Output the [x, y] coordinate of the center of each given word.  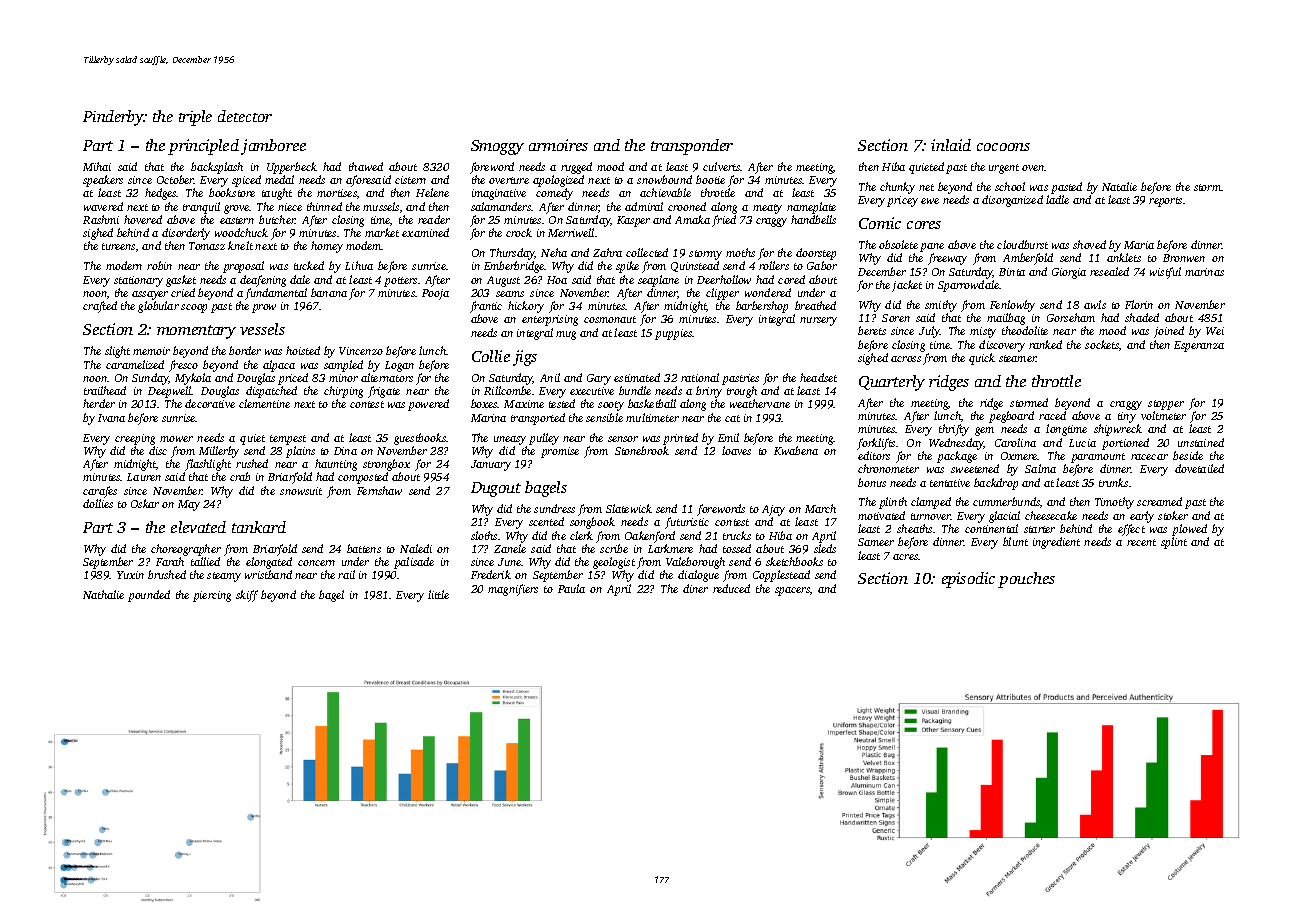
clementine [264, 403]
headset [818, 377]
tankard [259, 527]
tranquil [201, 208]
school [1010, 186]
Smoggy [497, 147]
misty [983, 332]
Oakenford [650, 537]
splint [1174, 543]
